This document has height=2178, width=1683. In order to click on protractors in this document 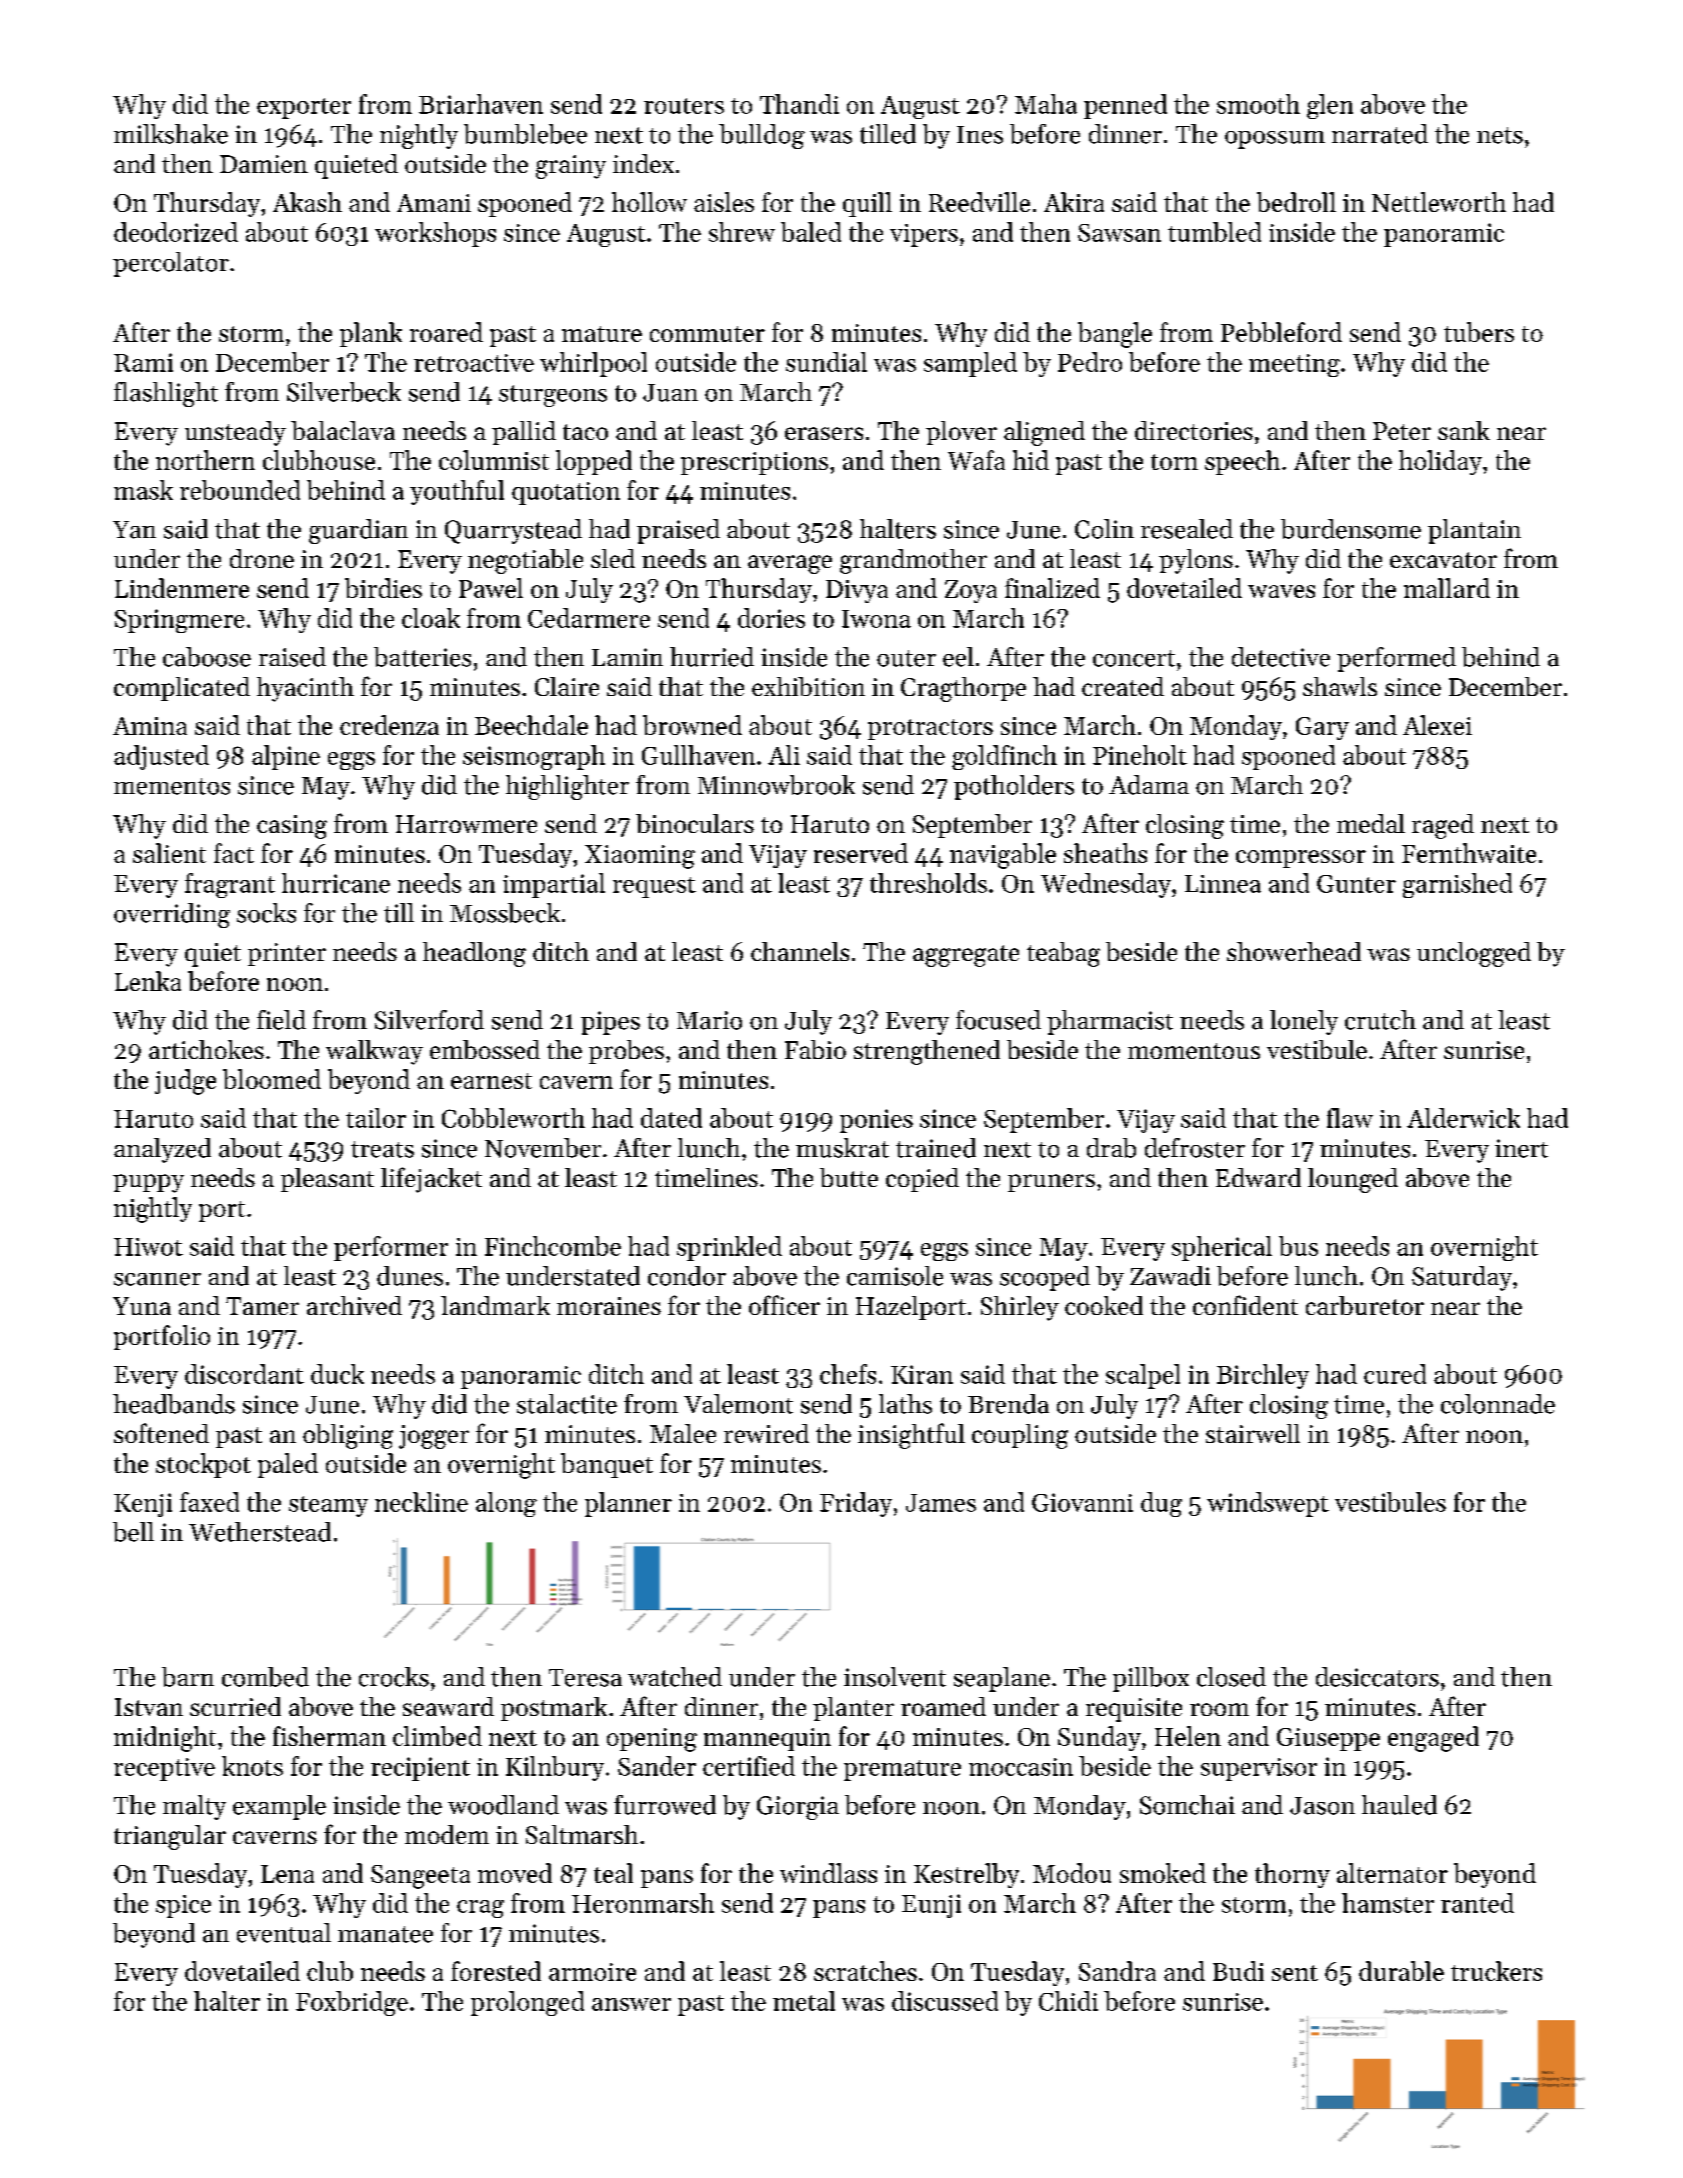, I will do `click(930, 729)`.
